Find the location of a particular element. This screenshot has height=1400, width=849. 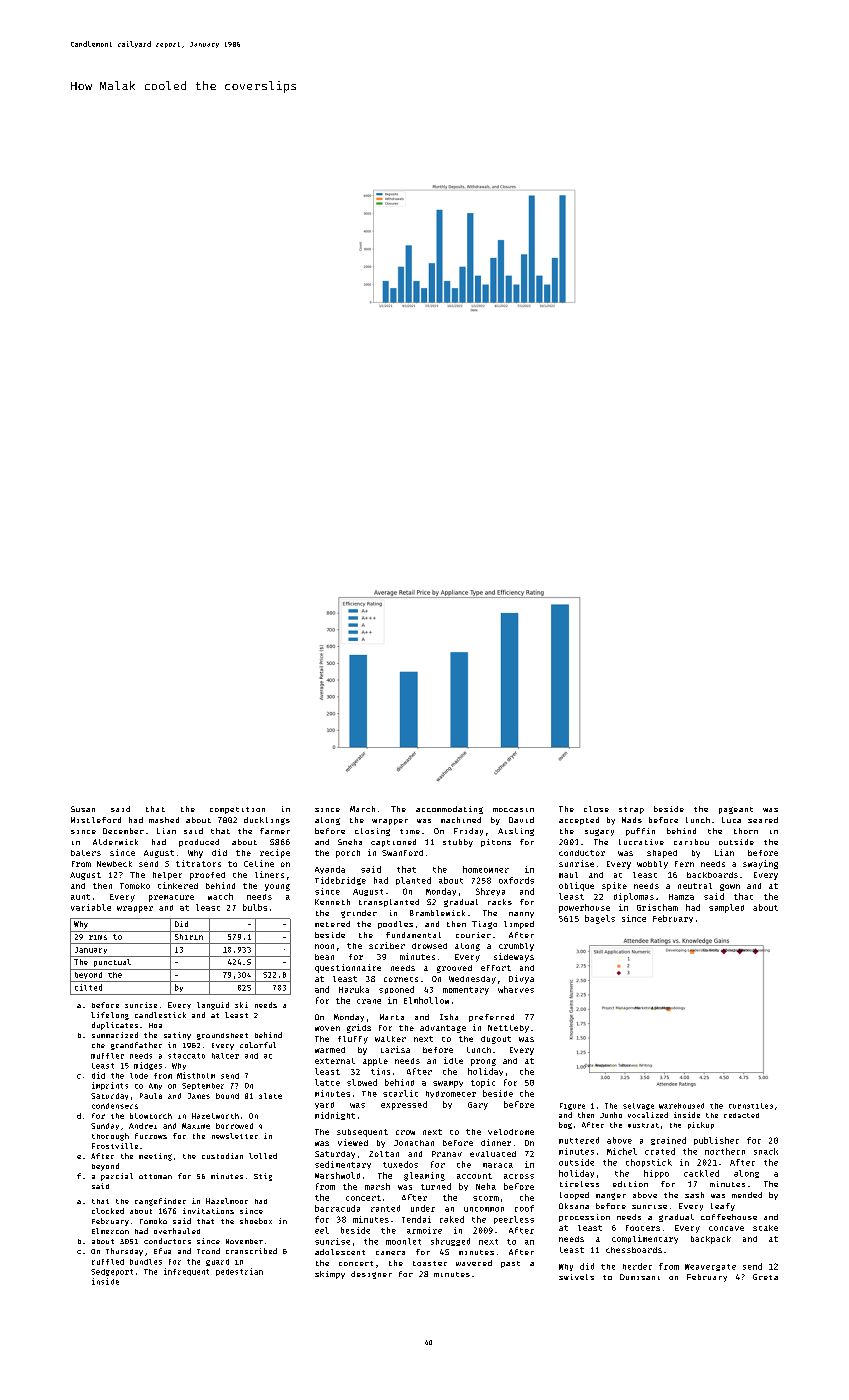

turnstiles is located at coordinates (751, 1106).
